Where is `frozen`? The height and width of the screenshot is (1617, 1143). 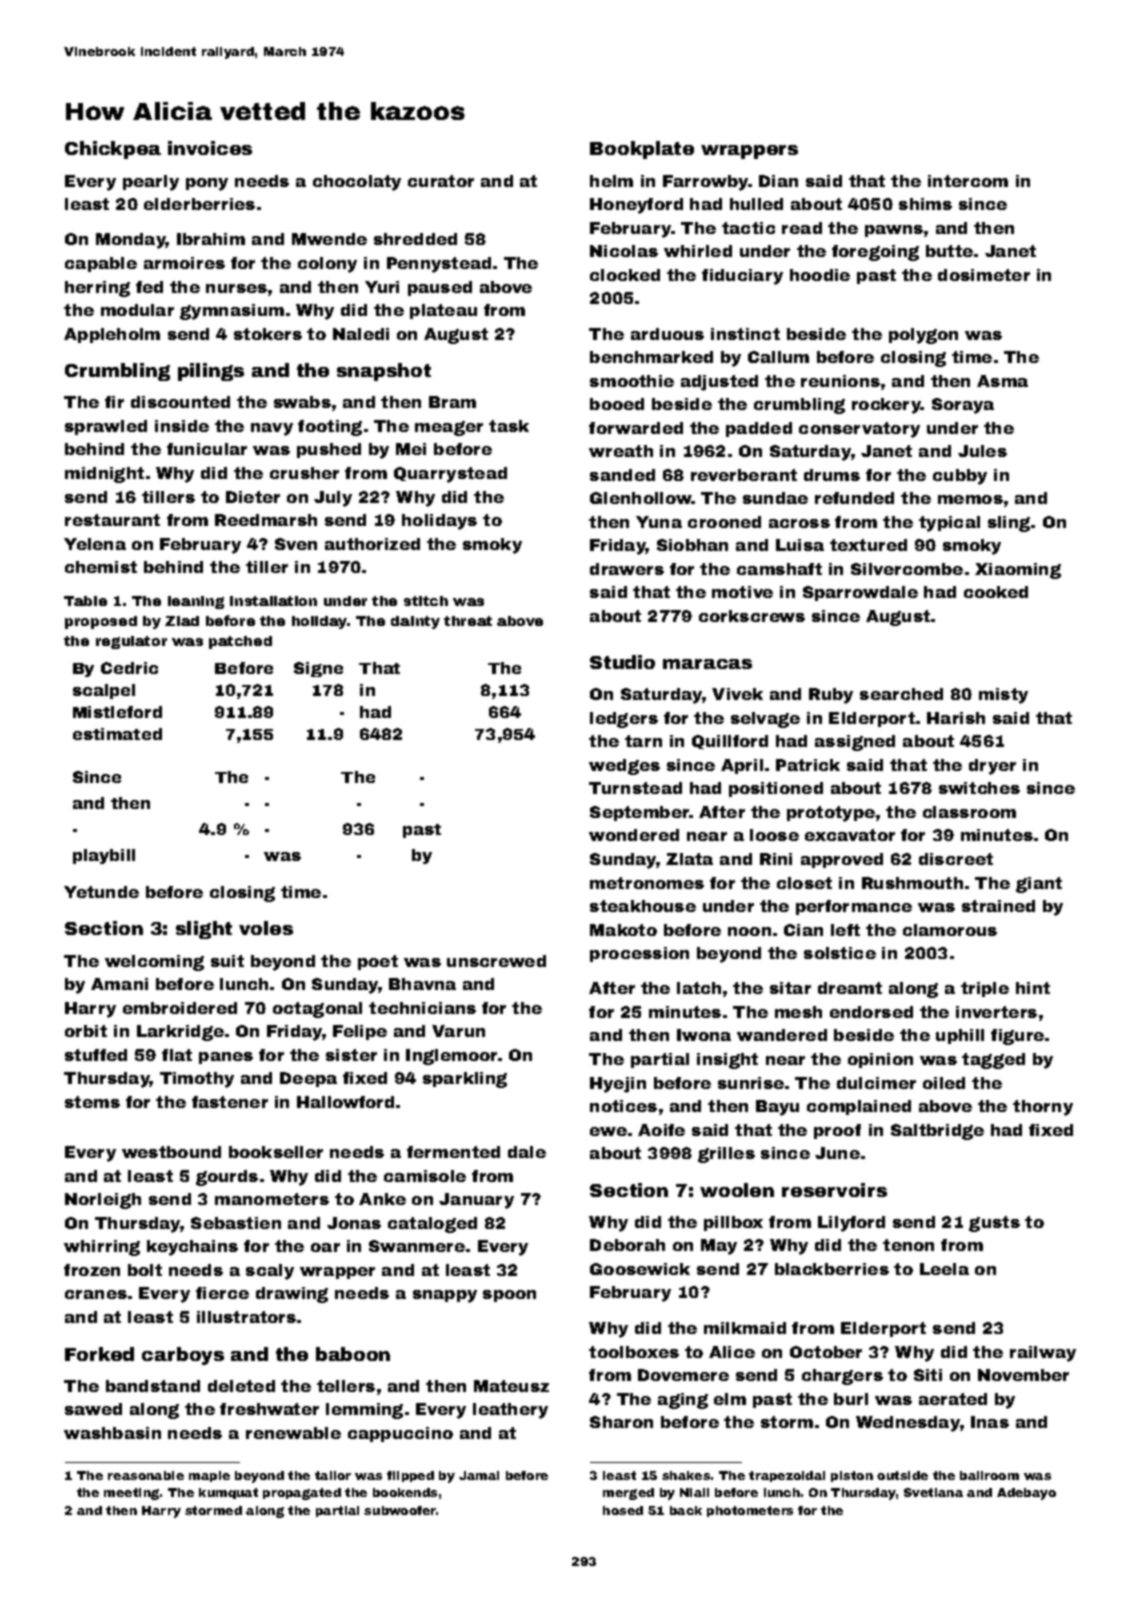 frozen is located at coordinates (92, 1270).
